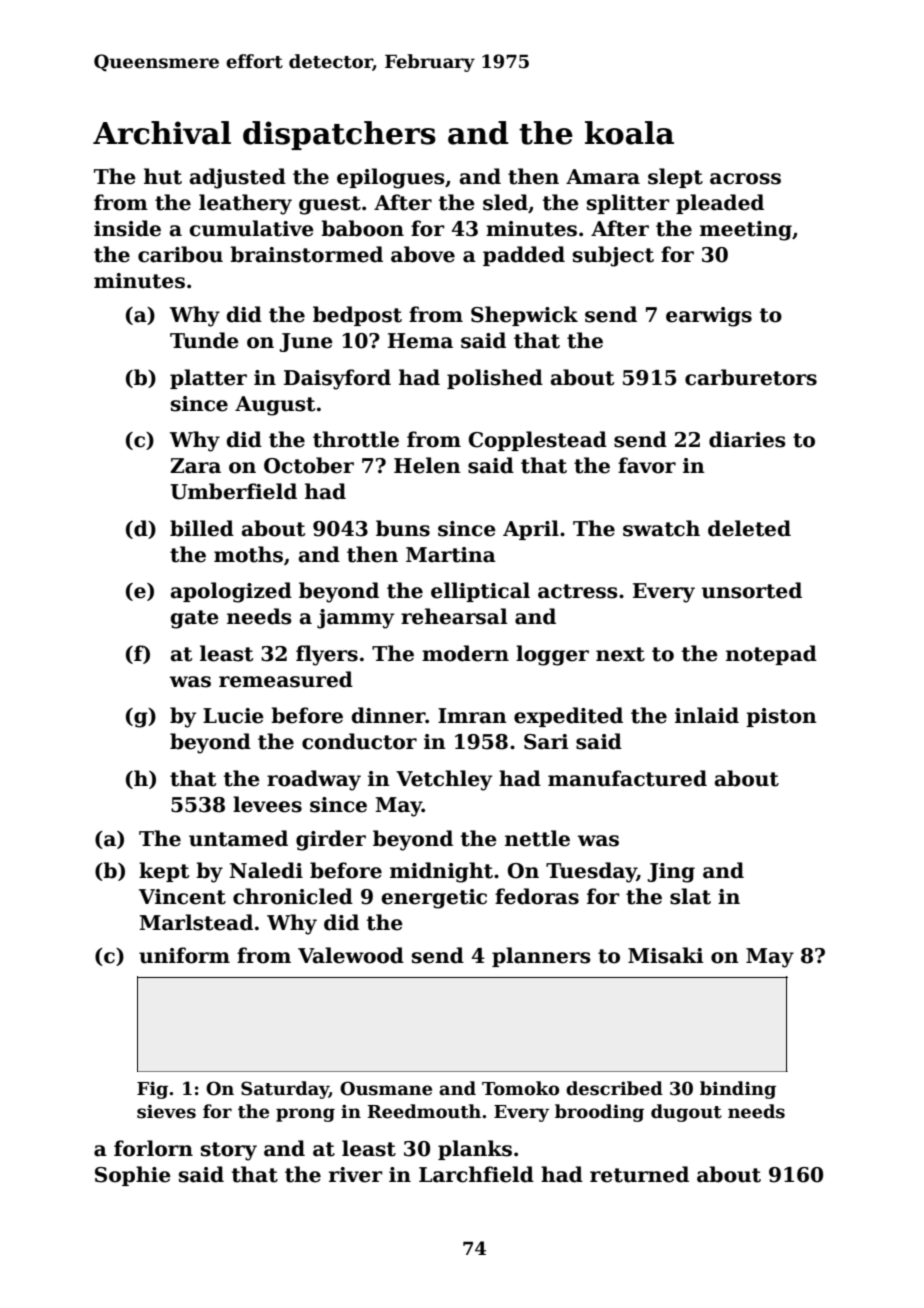 The width and height of the screenshot is (924, 1308). I want to click on unsorted, so click(752, 590).
